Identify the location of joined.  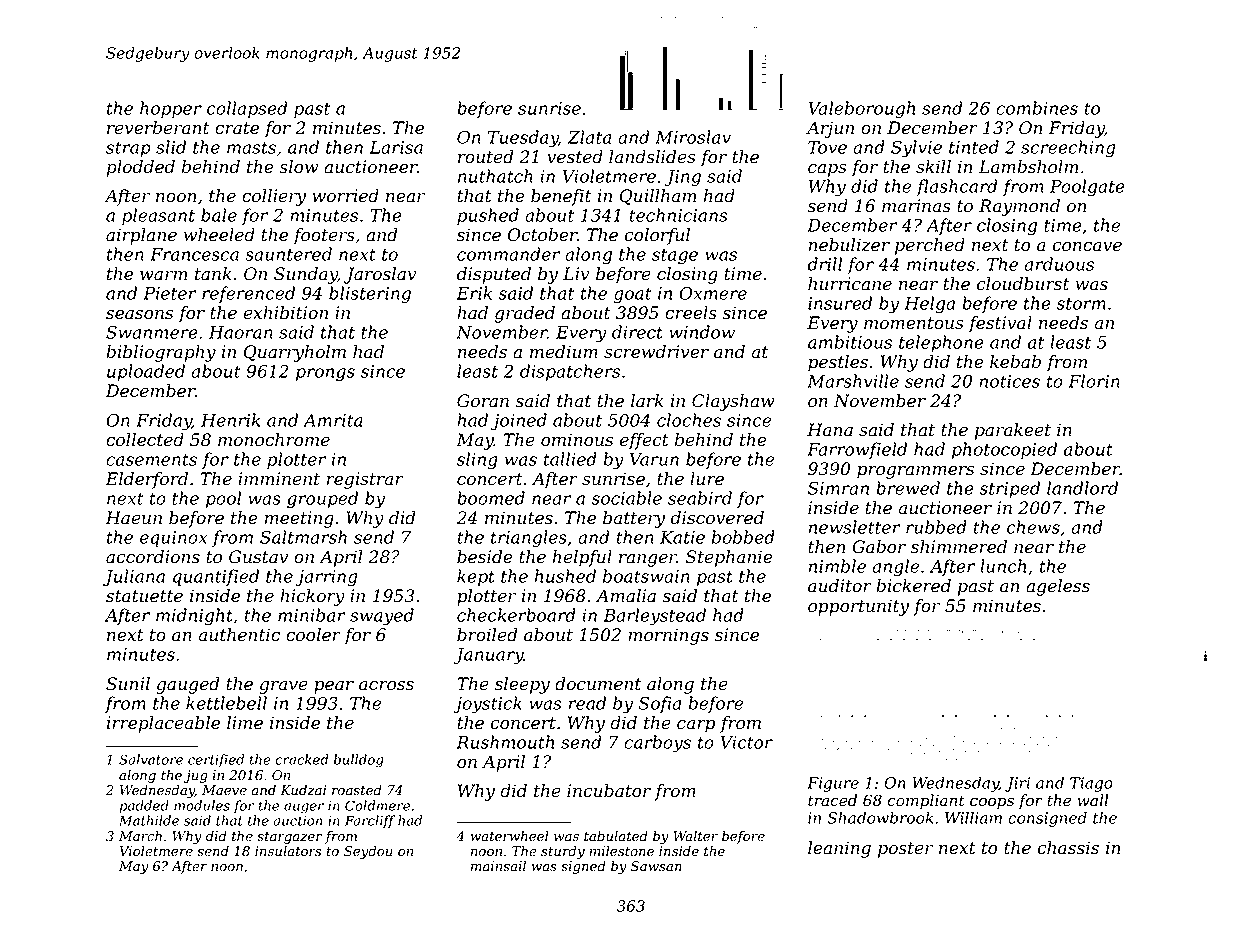
(519, 422).
